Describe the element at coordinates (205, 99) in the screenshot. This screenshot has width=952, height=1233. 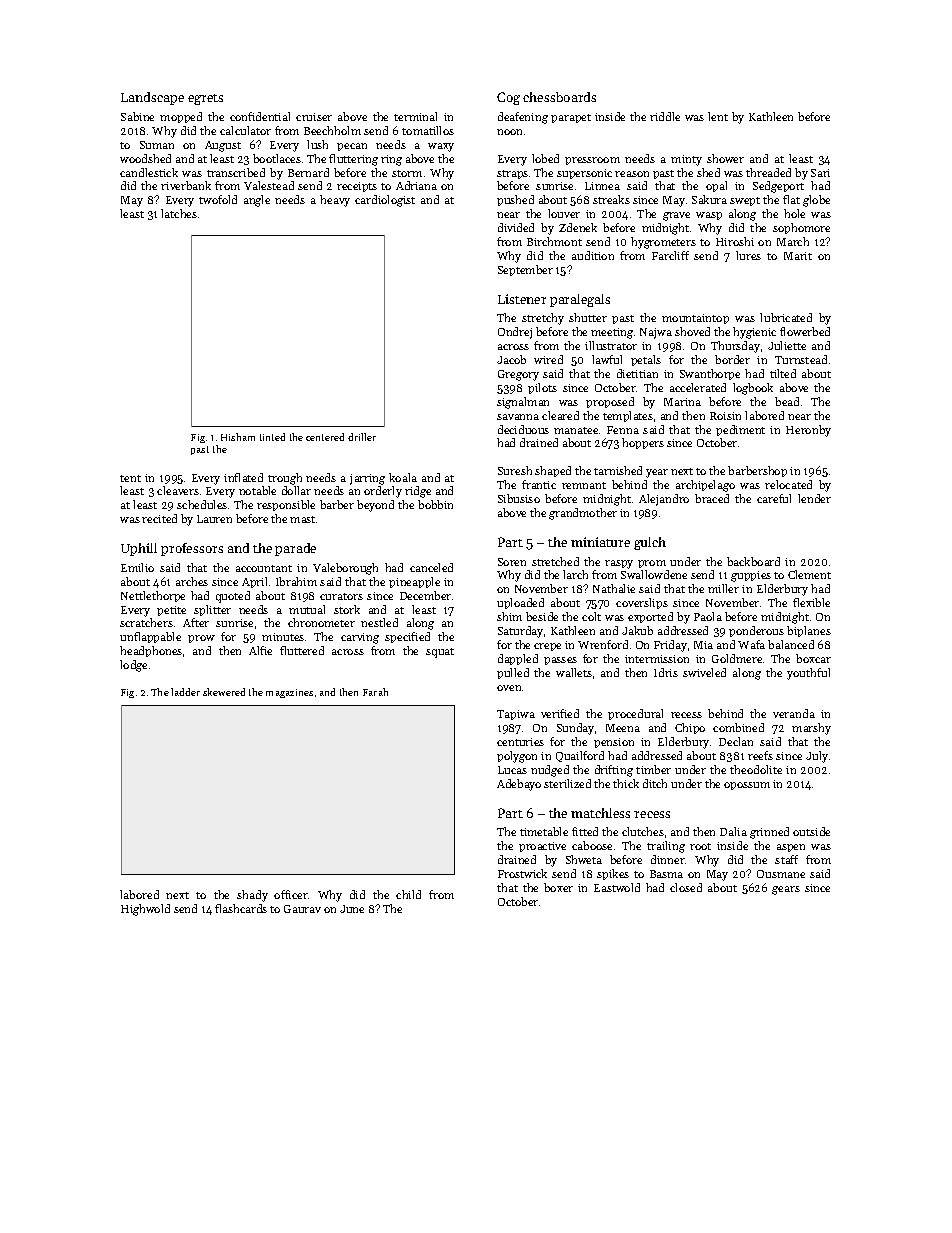
I see `egrets` at that location.
